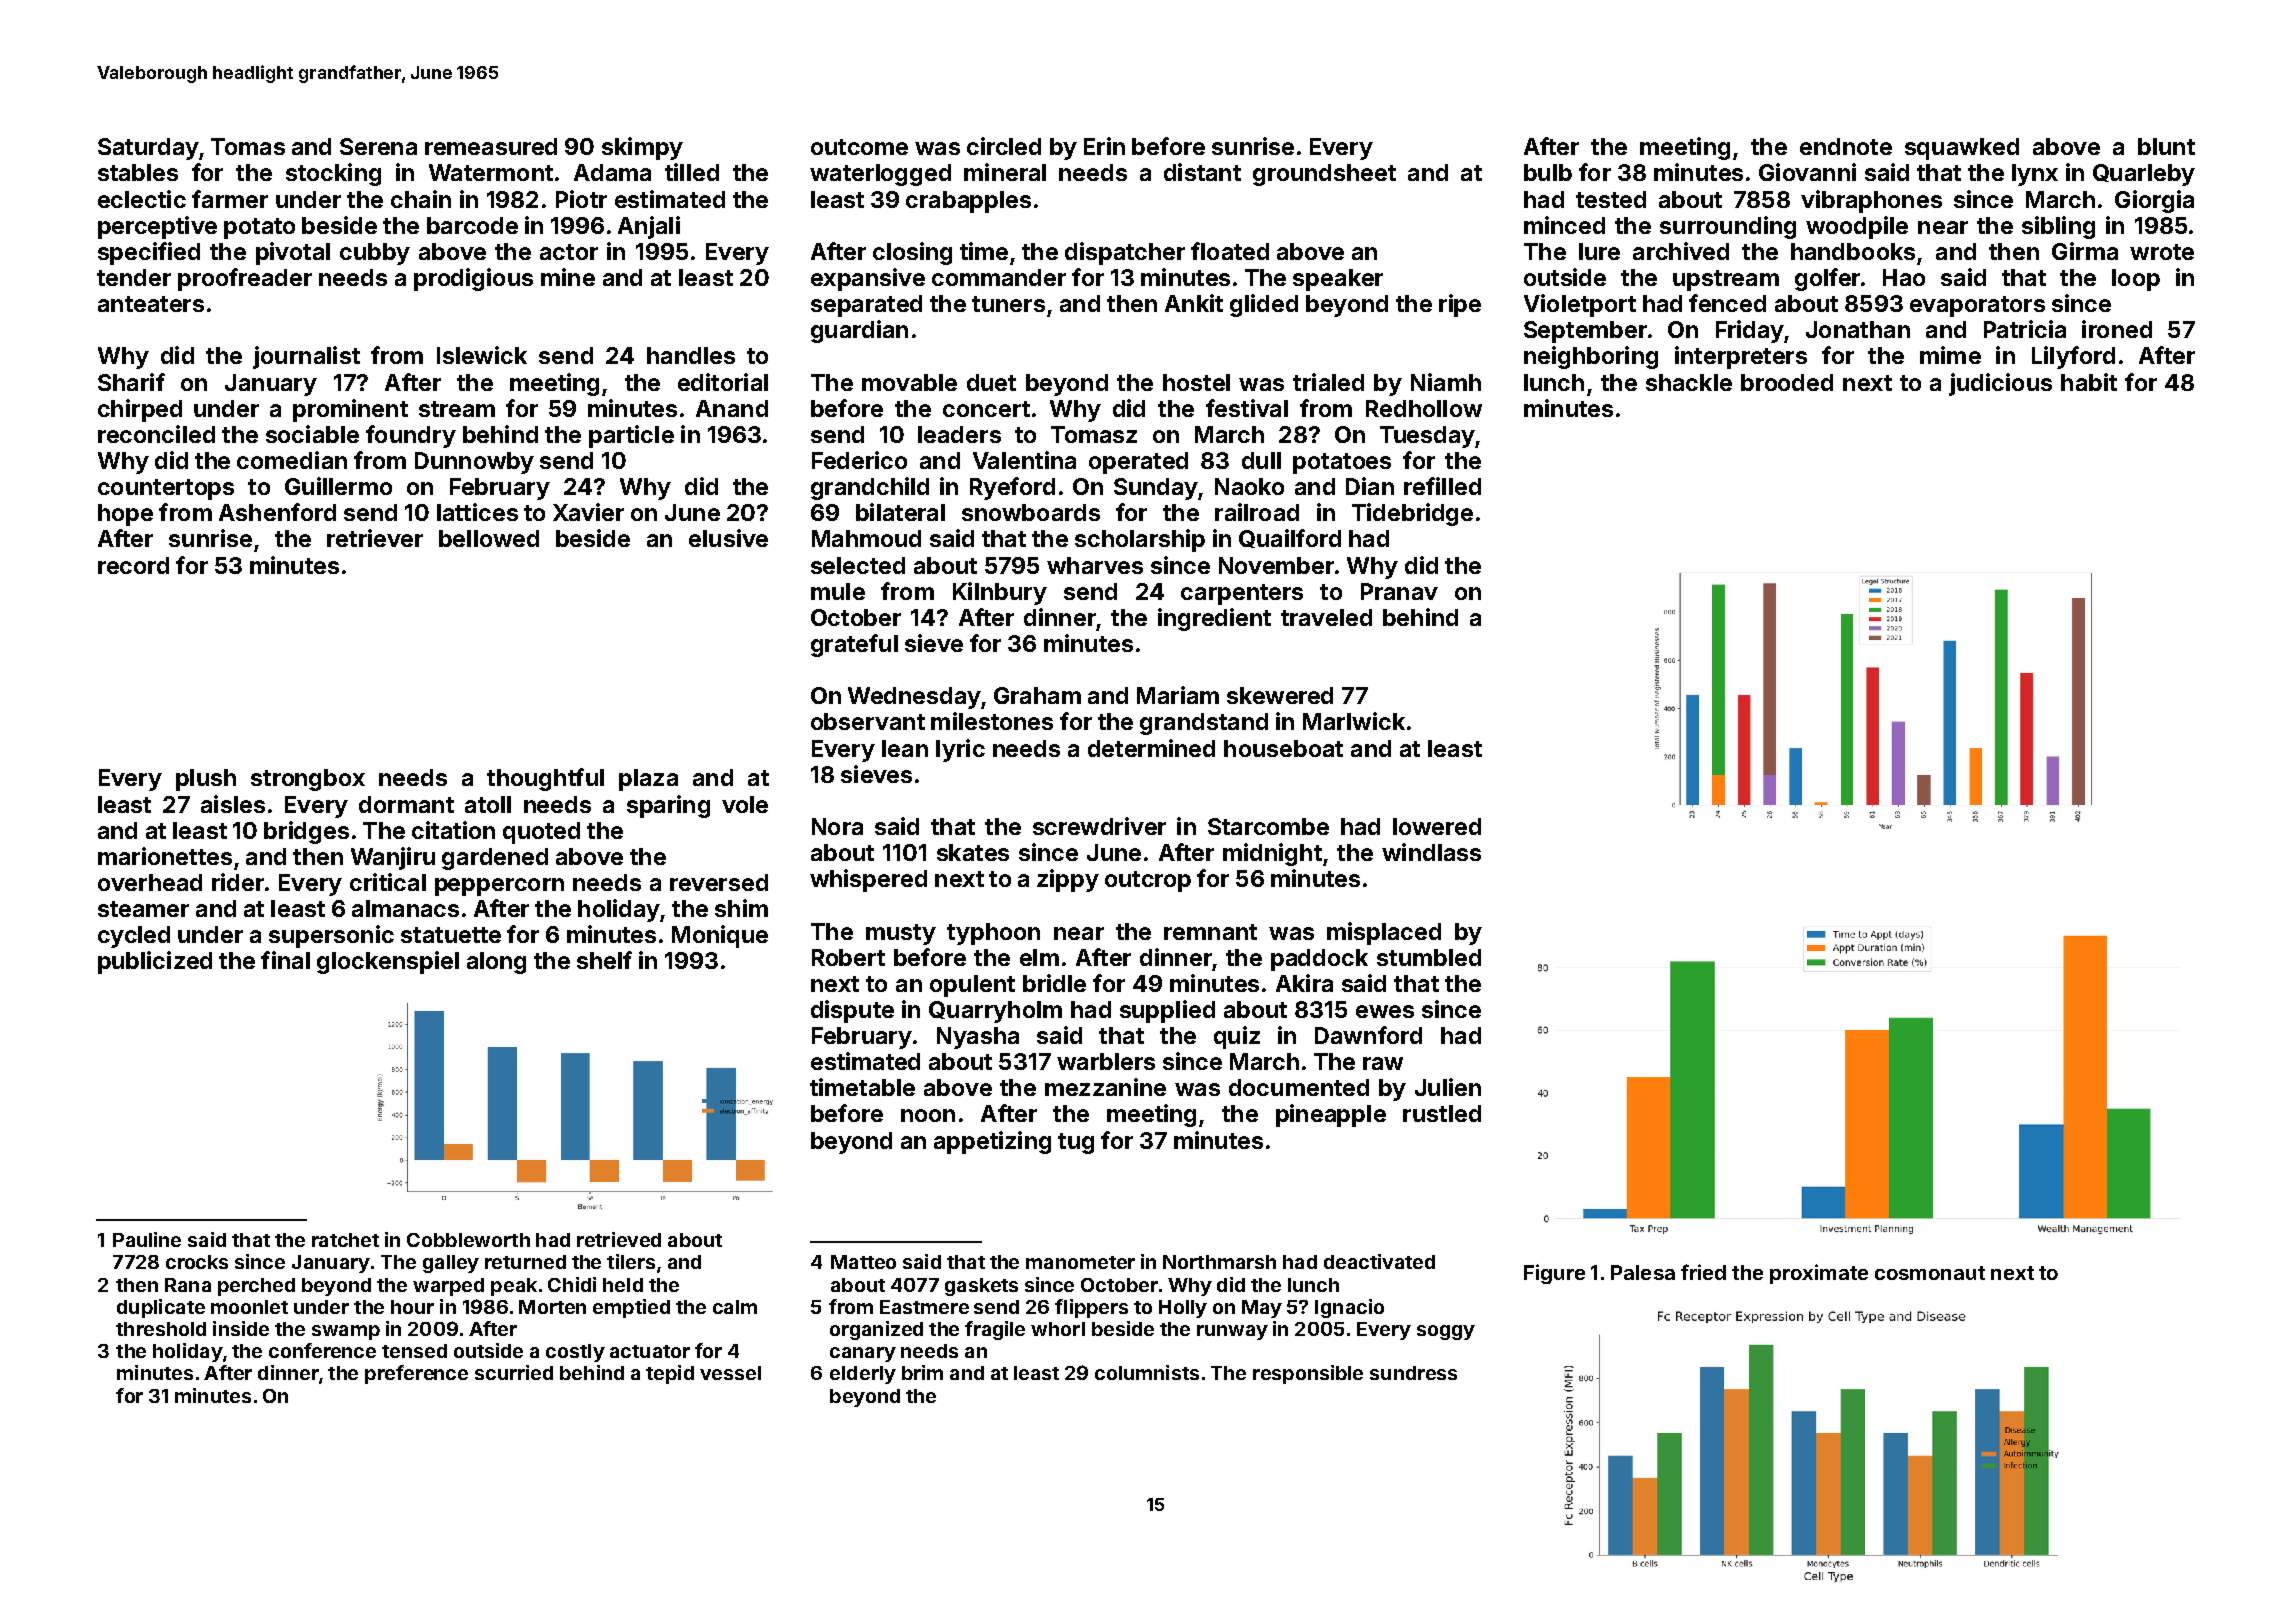  Describe the element at coordinates (1787, 382) in the screenshot. I see `brooded` at that location.
